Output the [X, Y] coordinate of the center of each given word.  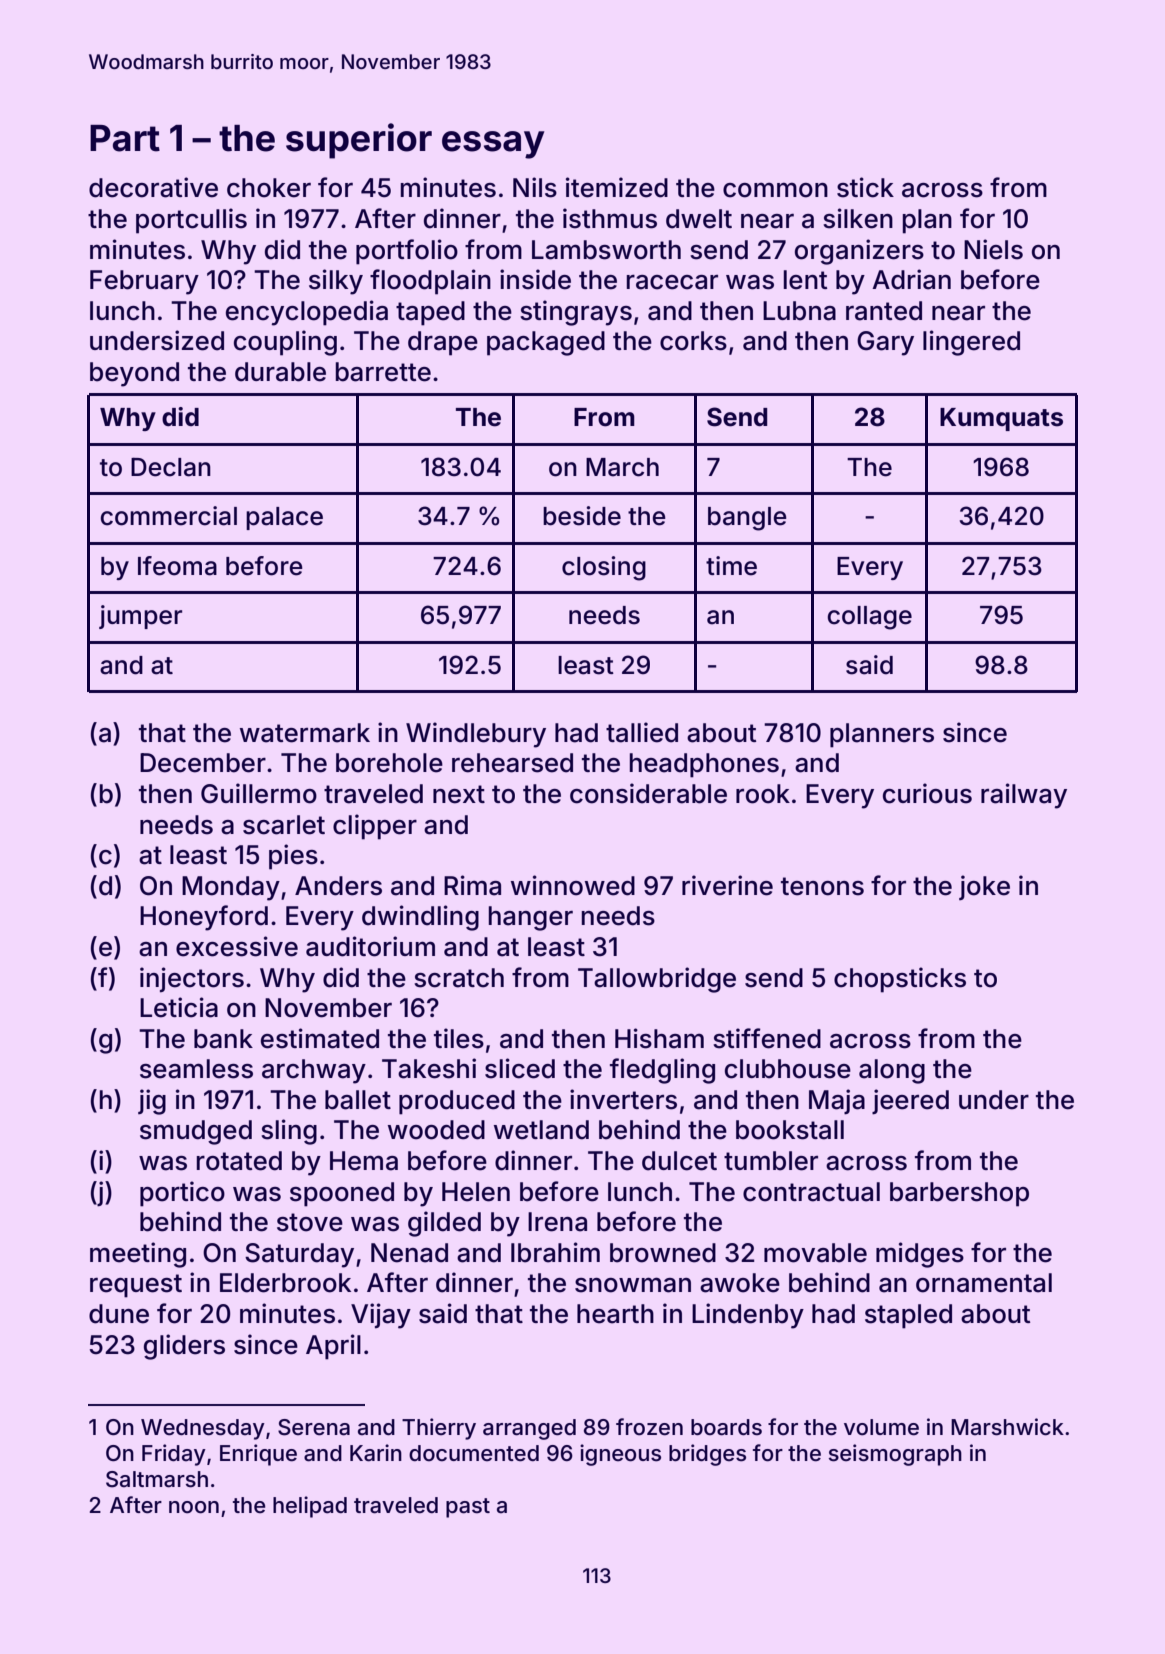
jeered [910, 1102]
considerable [648, 793]
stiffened [767, 1038]
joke [984, 887]
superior [359, 141]
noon [194, 1507]
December [203, 763]
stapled [908, 1316]
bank [223, 1039]
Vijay [381, 1316]
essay [493, 145]
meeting [138, 1255]
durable [280, 372]
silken [858, 218]
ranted [884, 311]
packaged [546, 343]
